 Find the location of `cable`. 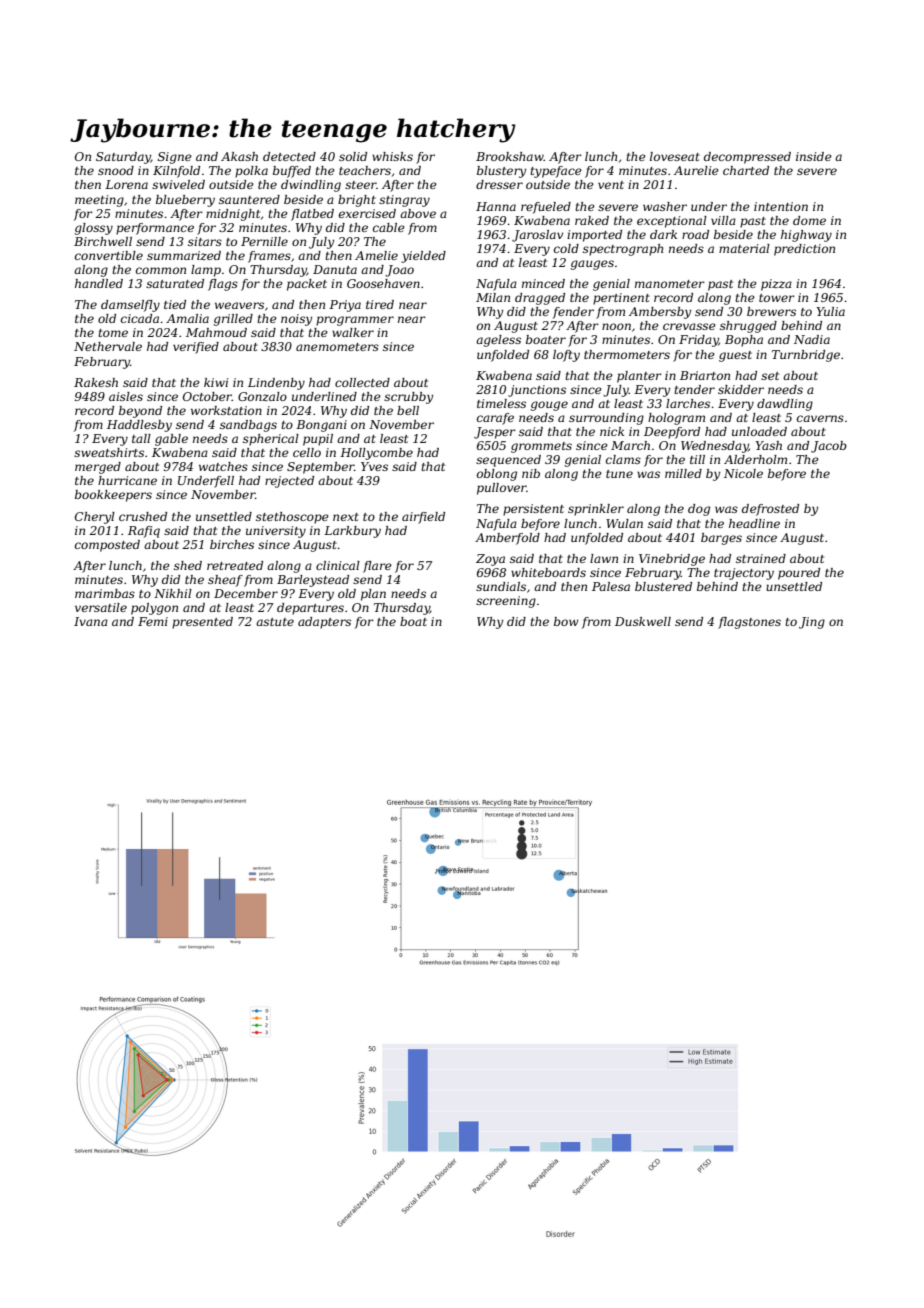

cable is located at coordinates (389, 227).
